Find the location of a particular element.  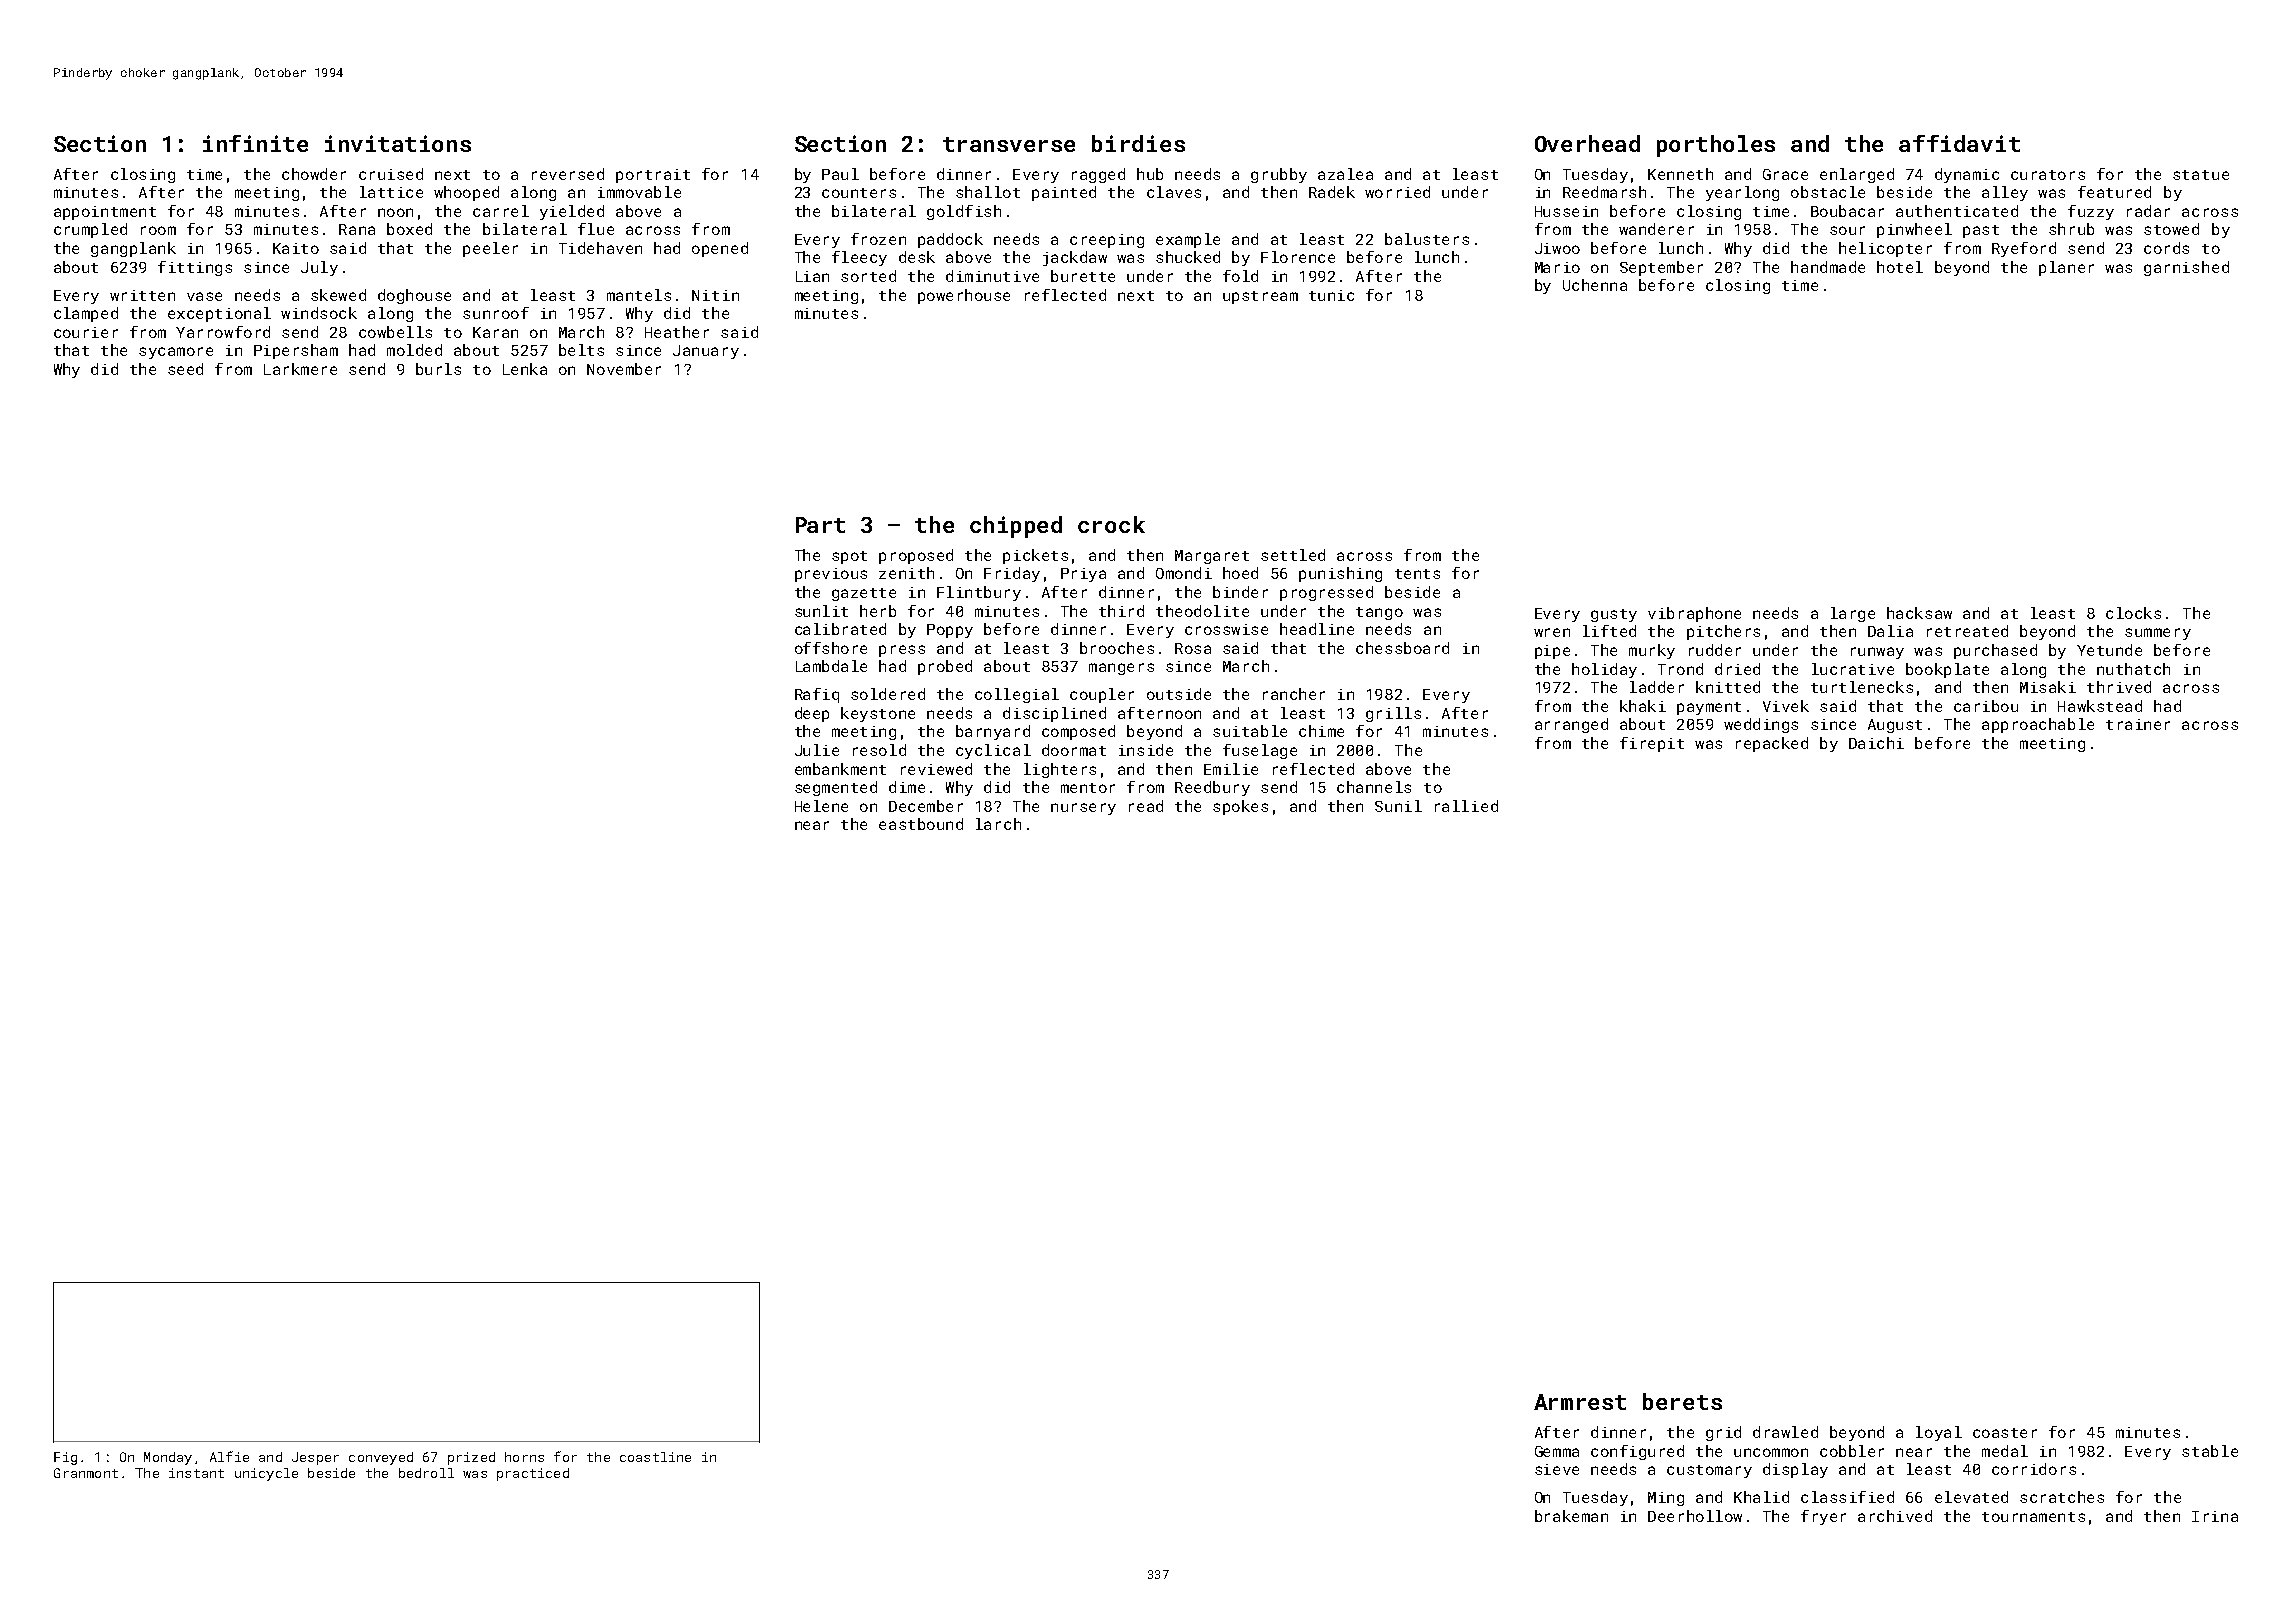

Rosa is located at coordinates (1193, 648).
